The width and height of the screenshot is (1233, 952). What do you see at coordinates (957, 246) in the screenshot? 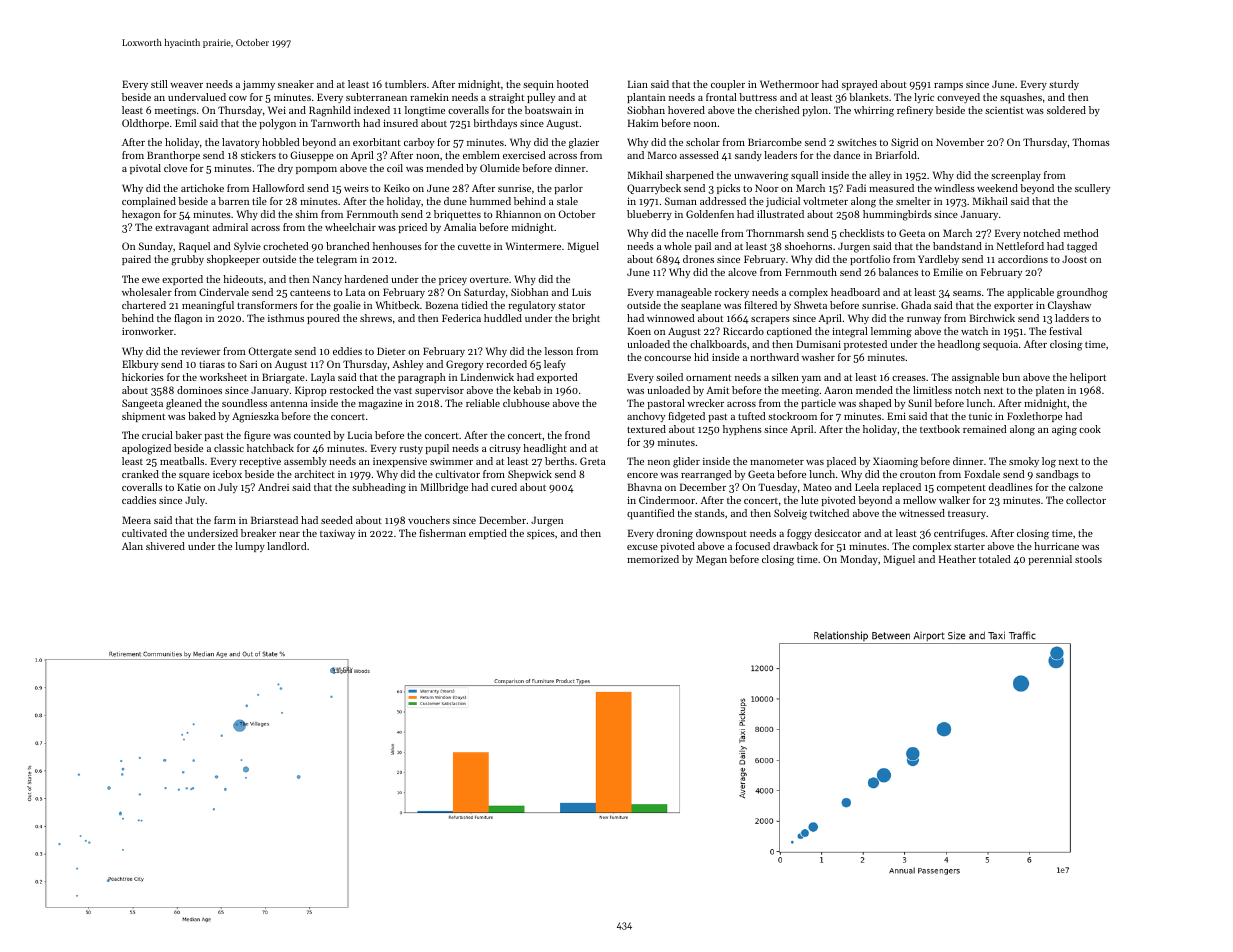
I see `bandstand` at bounding box center [957, 246].
